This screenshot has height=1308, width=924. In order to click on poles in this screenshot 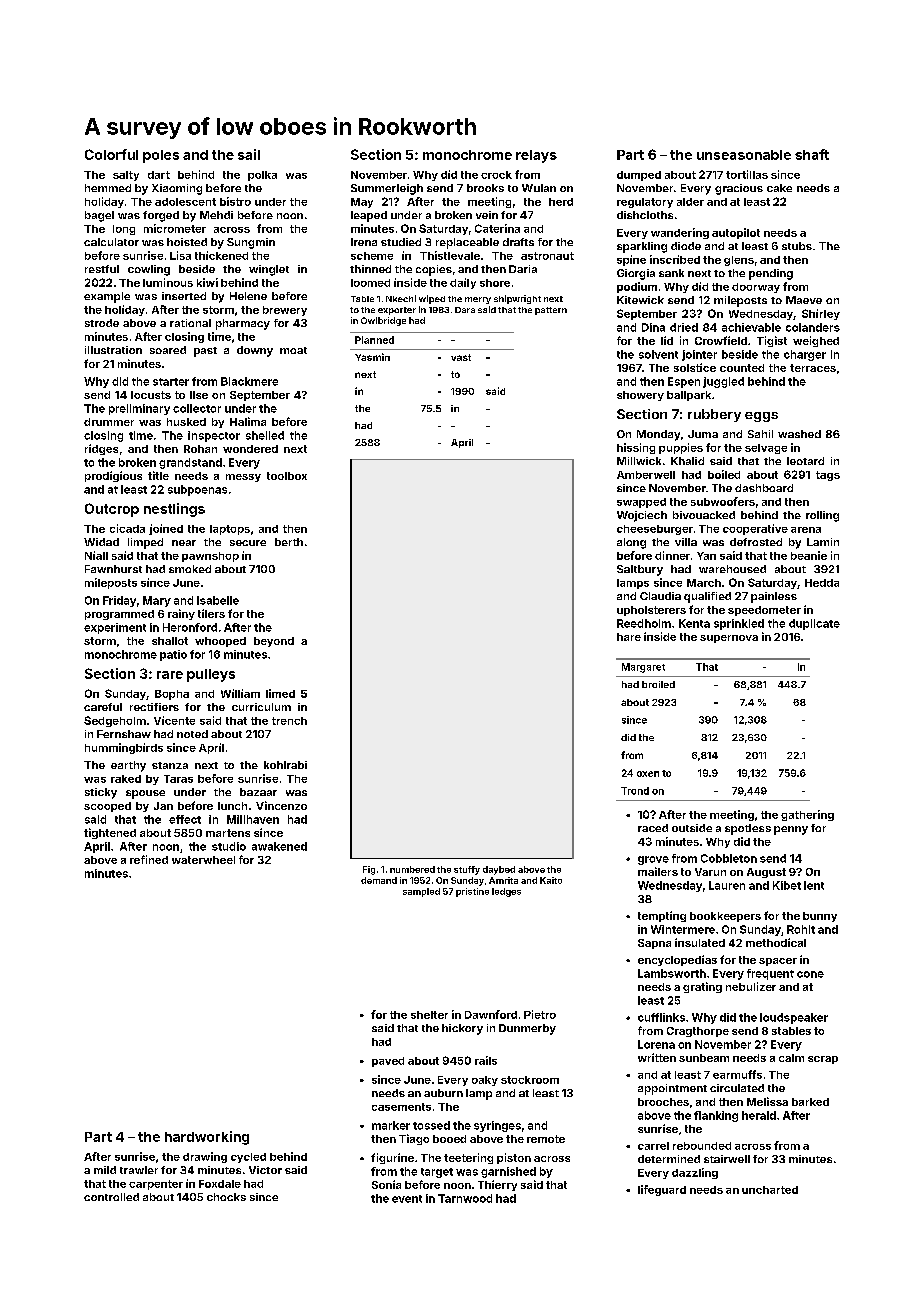, I will do `click(161, 156)`.
